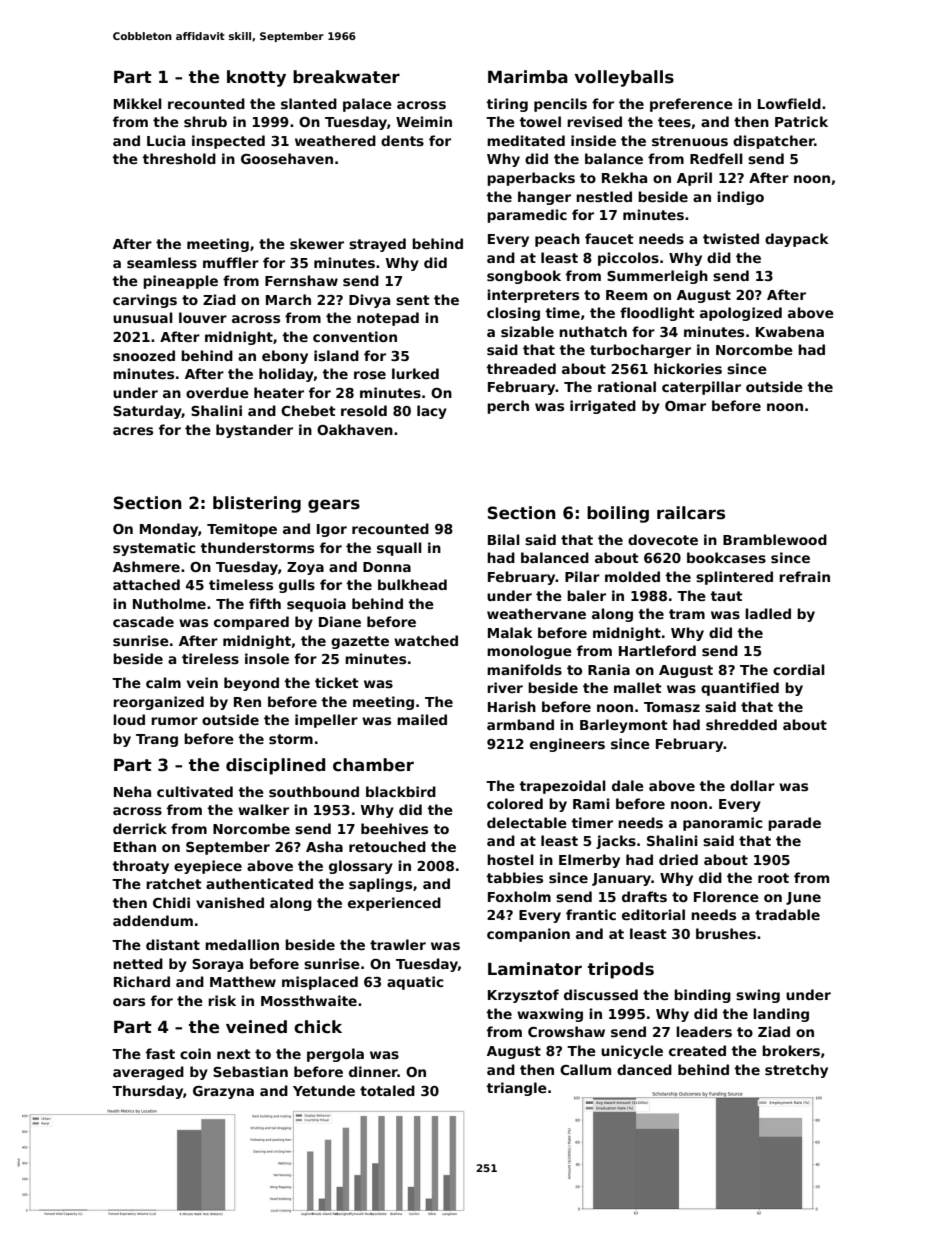 This document has height=1233, width=952. What do you see at coordinates (773, 878) in the document?
I see `root` at bounding box center [773, 878].
